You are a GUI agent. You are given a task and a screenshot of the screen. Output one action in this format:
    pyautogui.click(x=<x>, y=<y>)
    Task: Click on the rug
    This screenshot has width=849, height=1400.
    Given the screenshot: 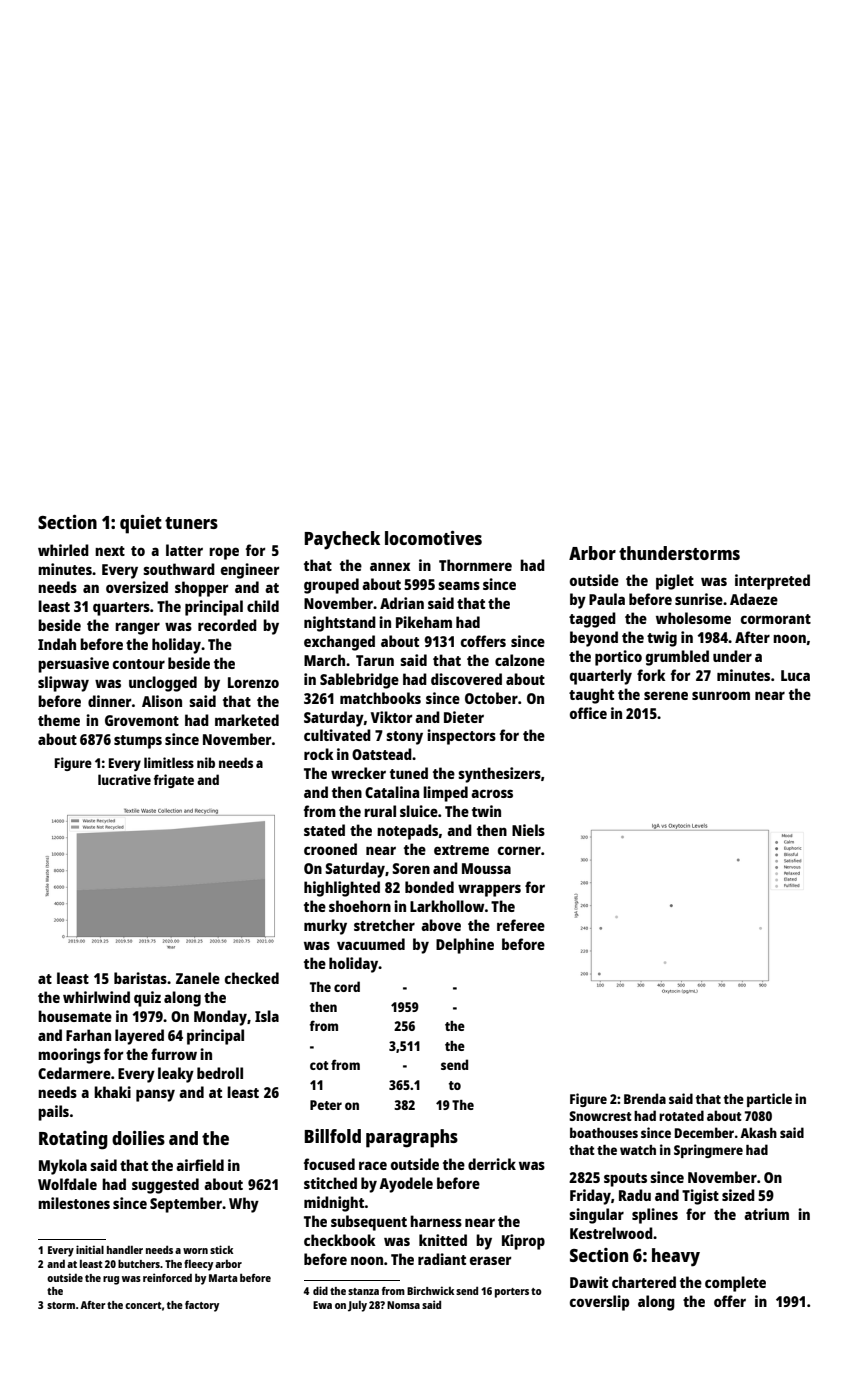 What is the action you would take?
    pyautogui.click(x=111, y=1280)
